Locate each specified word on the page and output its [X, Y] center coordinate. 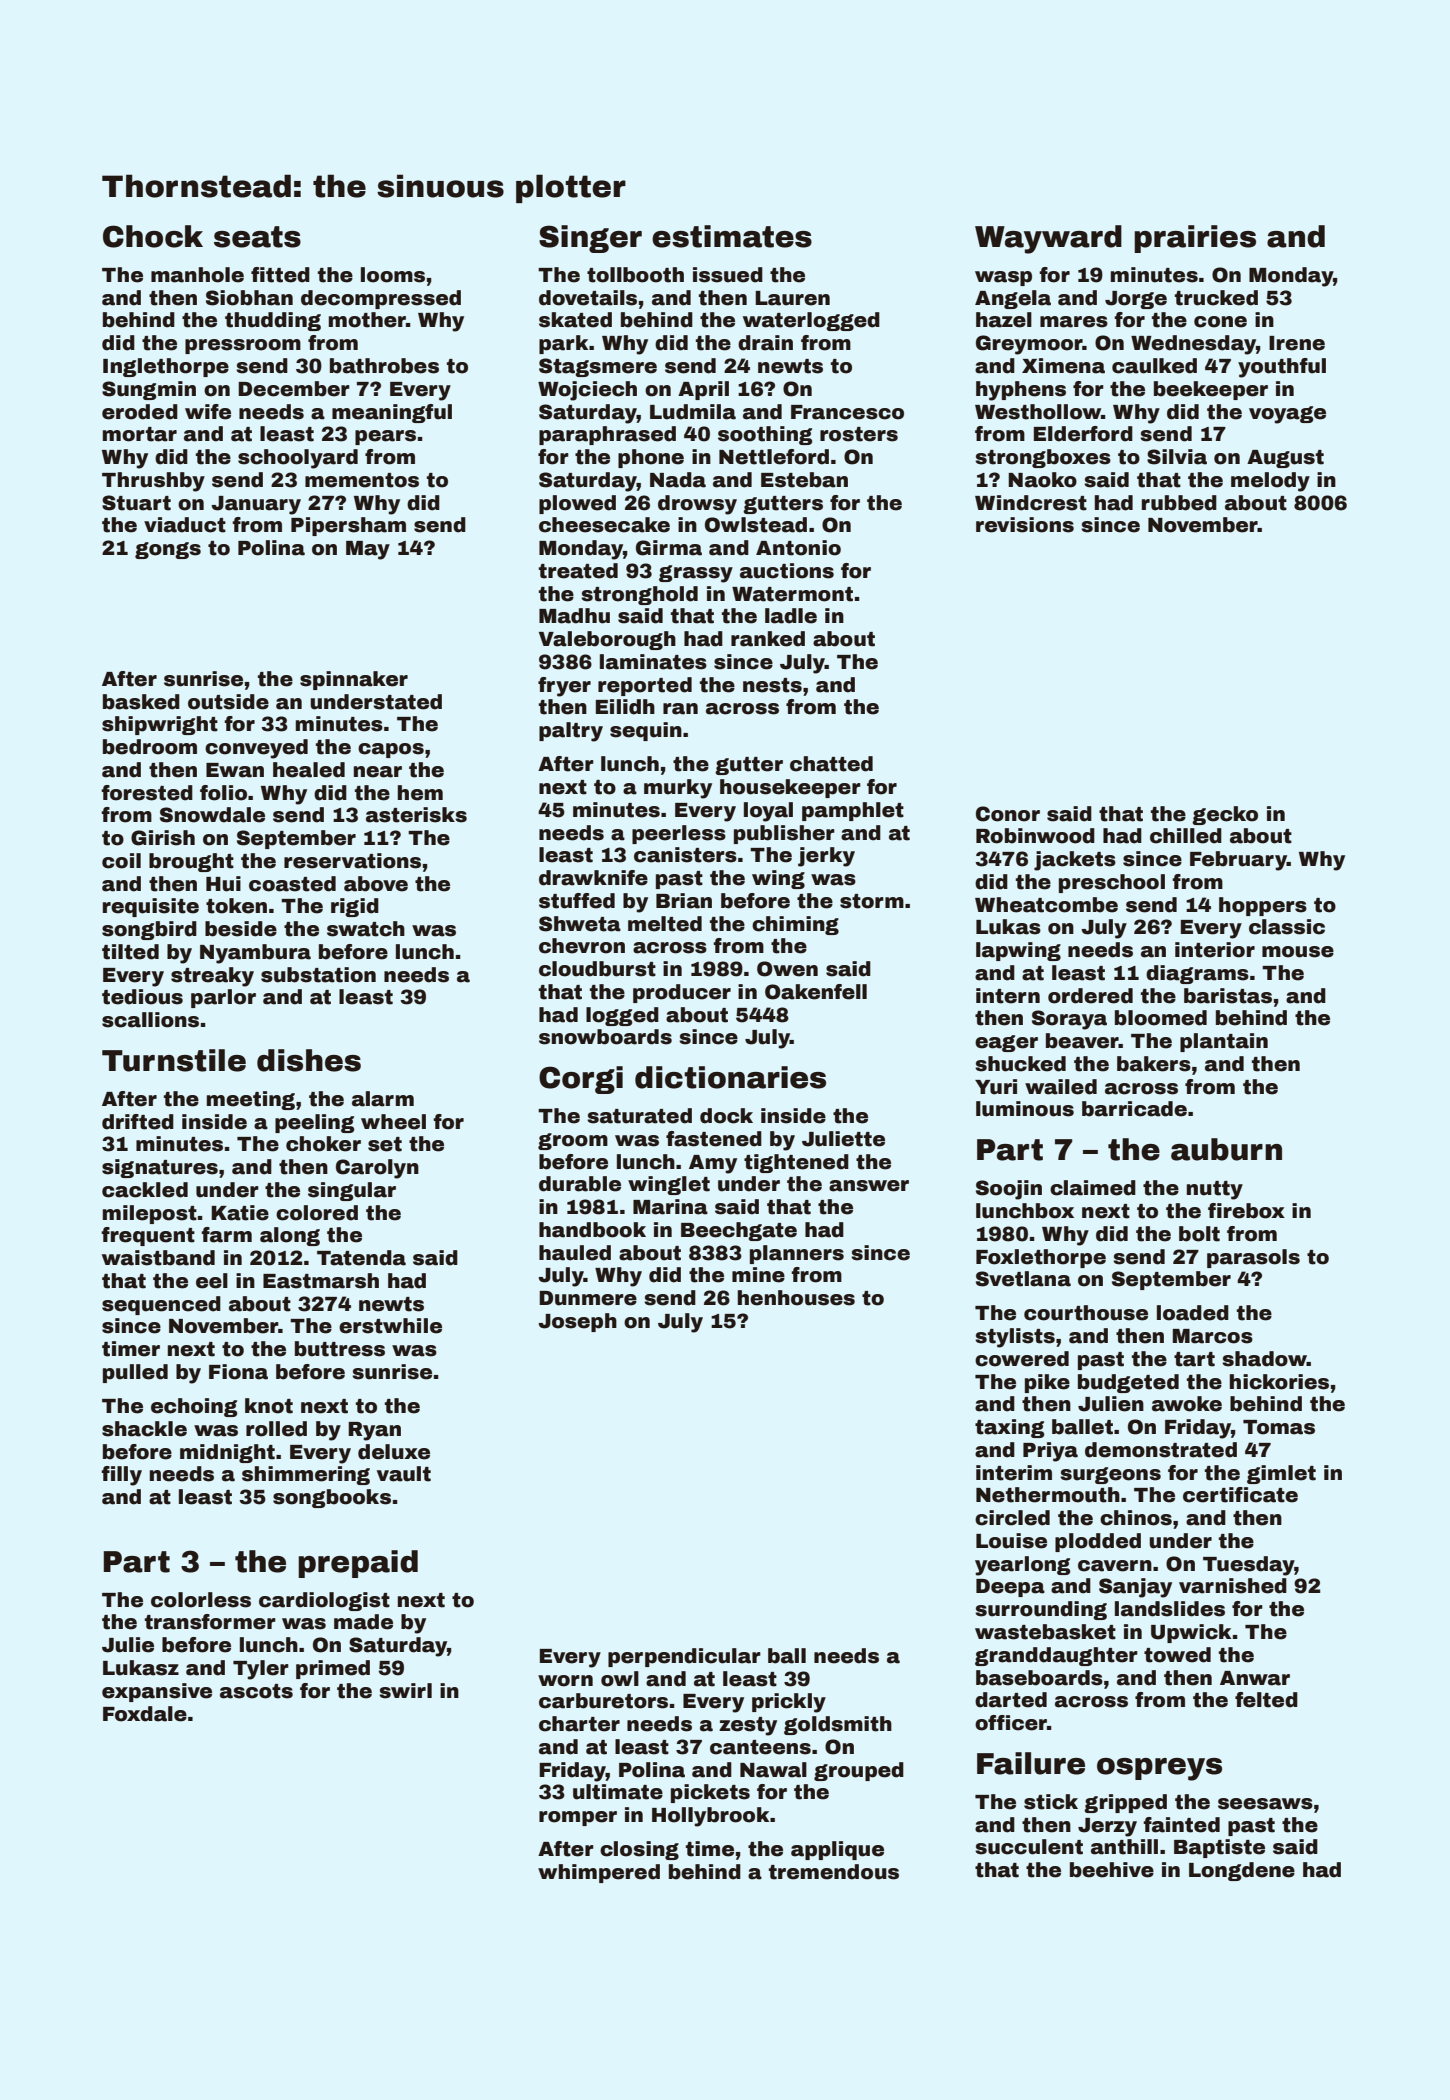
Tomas [1279, 1427]
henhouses [796, 1298]
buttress [340, 1349]
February [1238, 861]
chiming [795, 925]
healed [309, 770]
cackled [145, 1190]
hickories [1279, 1382]
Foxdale [145, 1714]
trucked [1216, 298]
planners [797, 1254]
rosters [859, 434]
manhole [197, 275]
